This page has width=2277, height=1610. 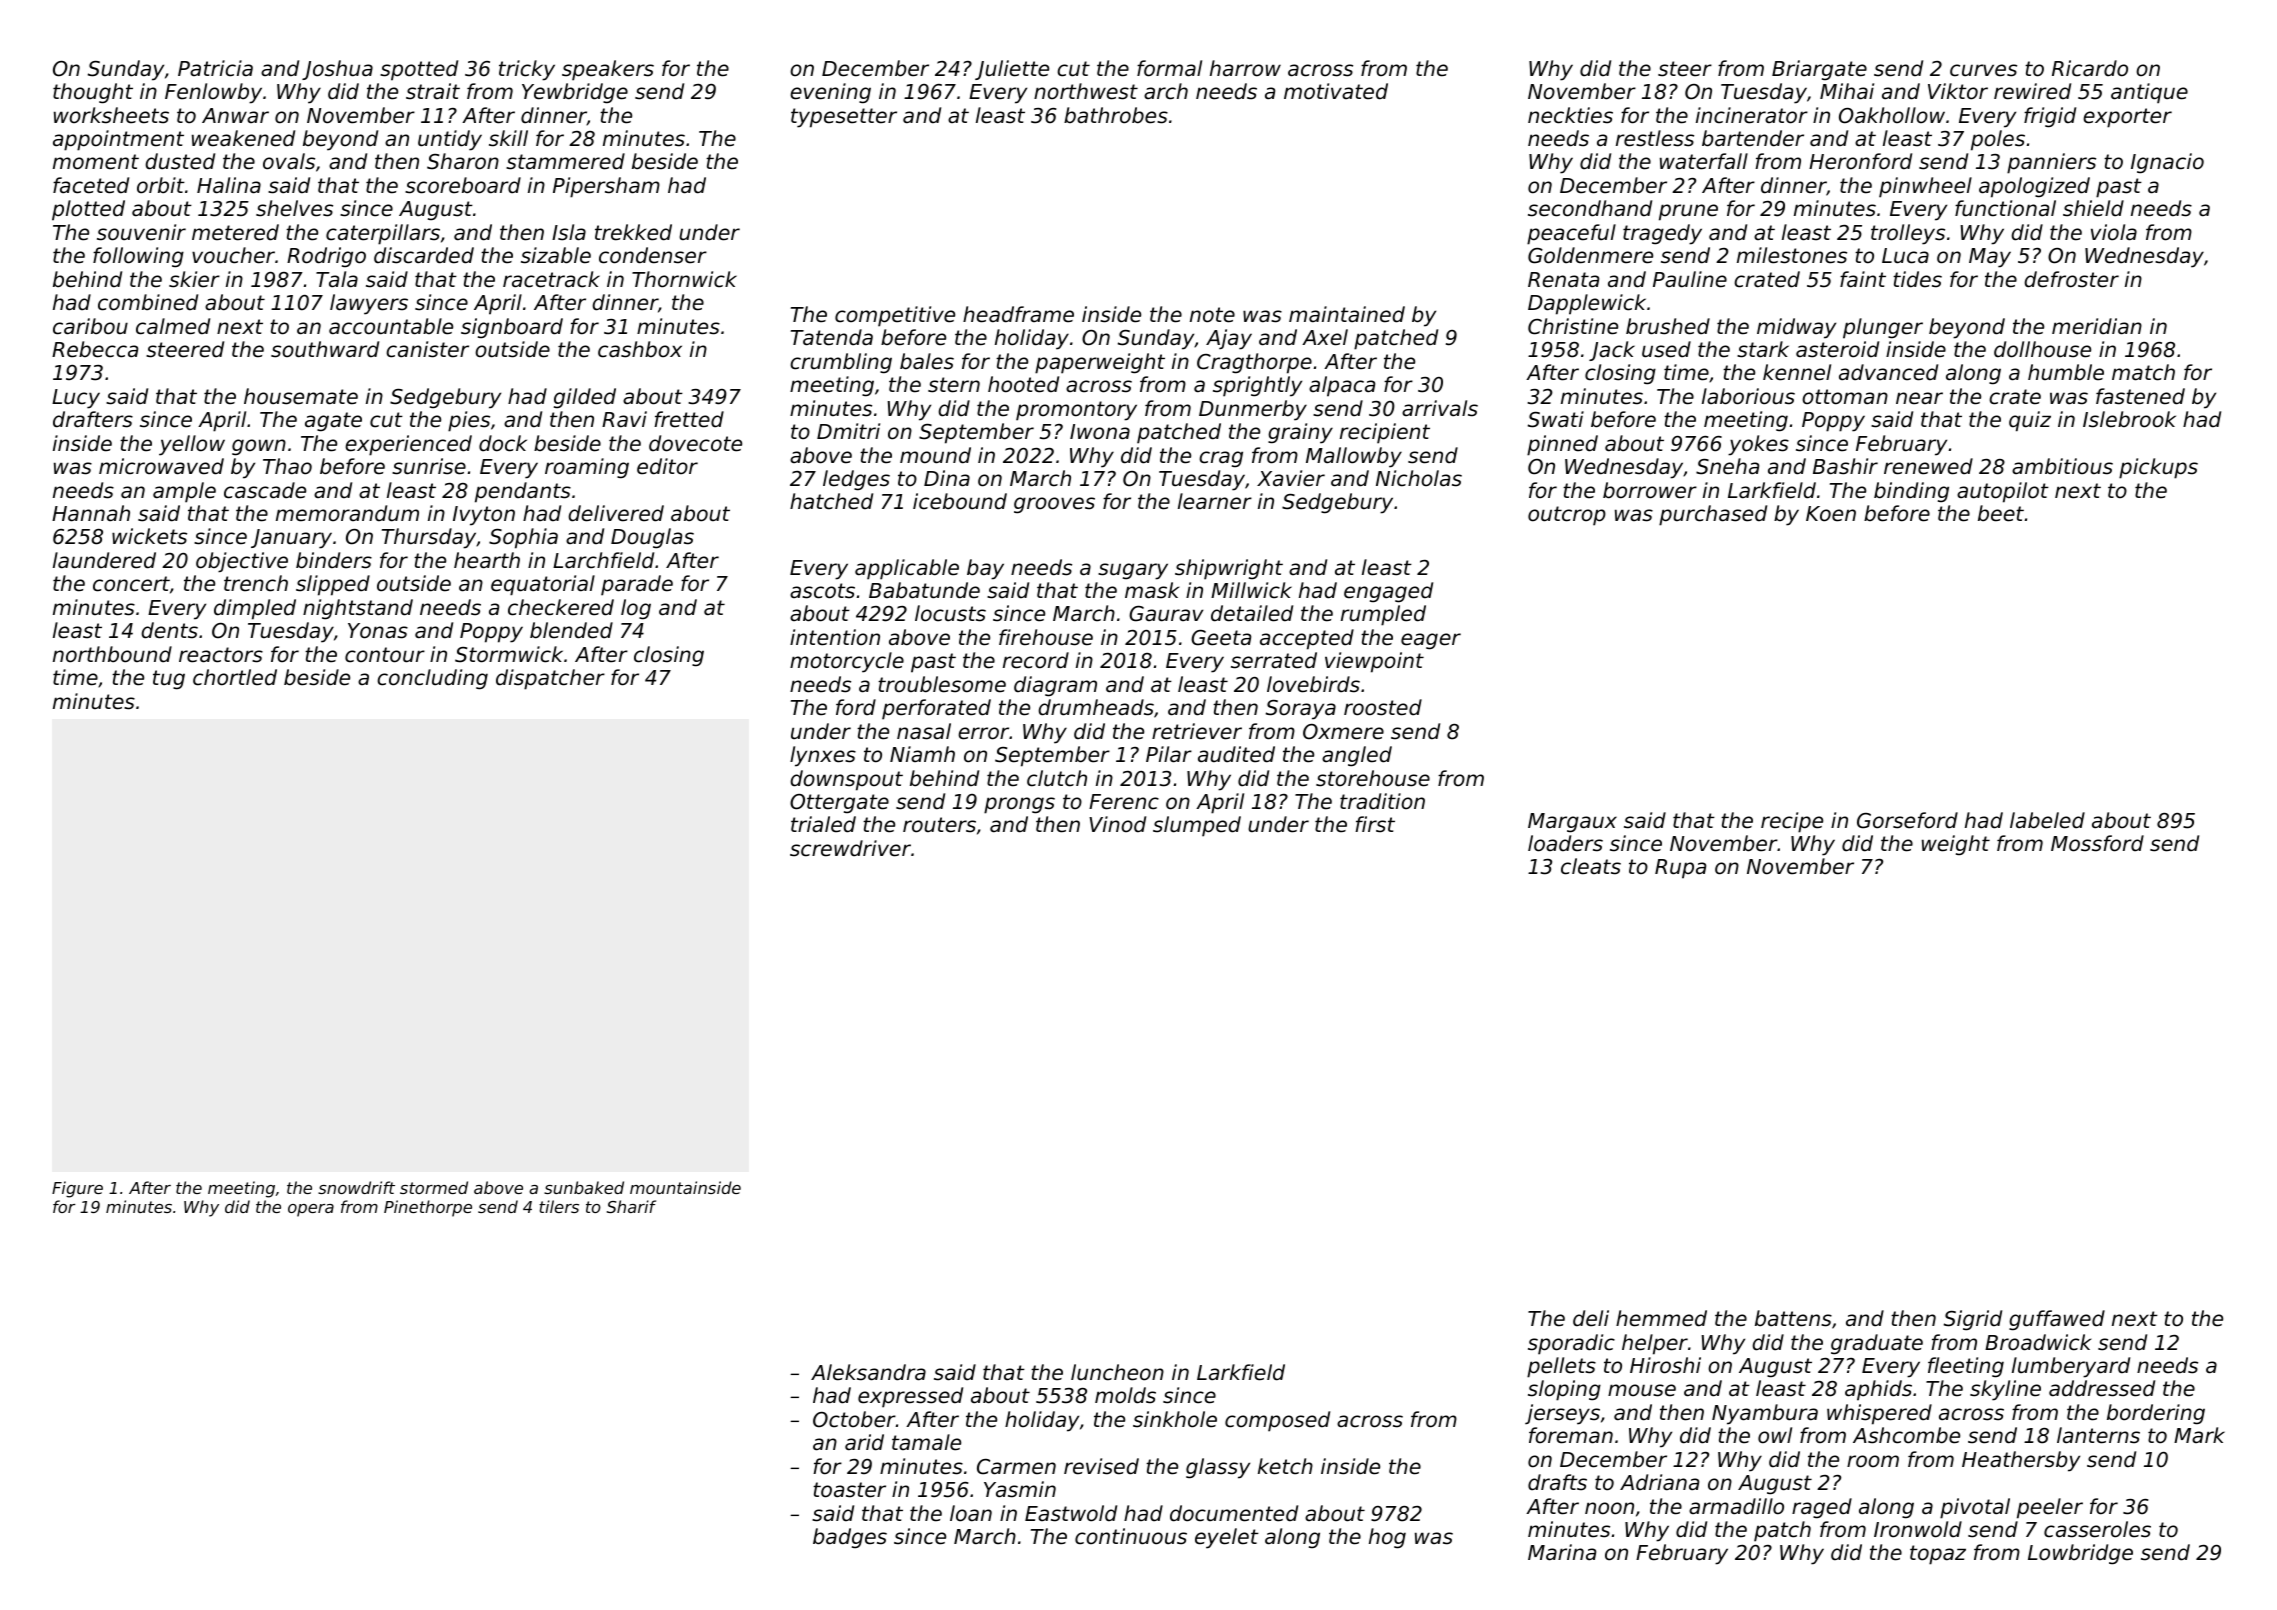 I want to click on Niamh, so click(x=922, y=754).
